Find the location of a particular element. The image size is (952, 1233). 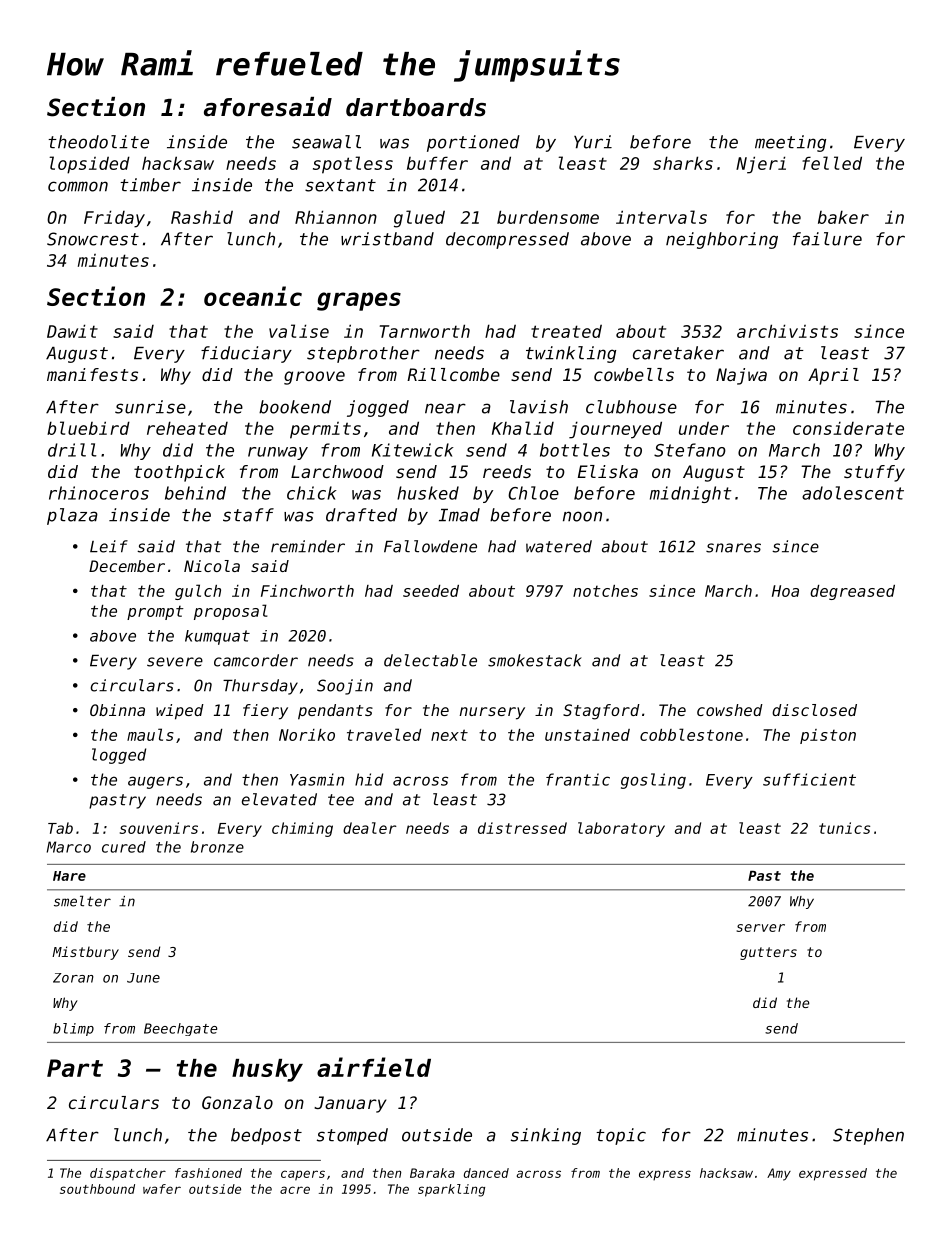

theodolite is located at coordinates (98, 142).
